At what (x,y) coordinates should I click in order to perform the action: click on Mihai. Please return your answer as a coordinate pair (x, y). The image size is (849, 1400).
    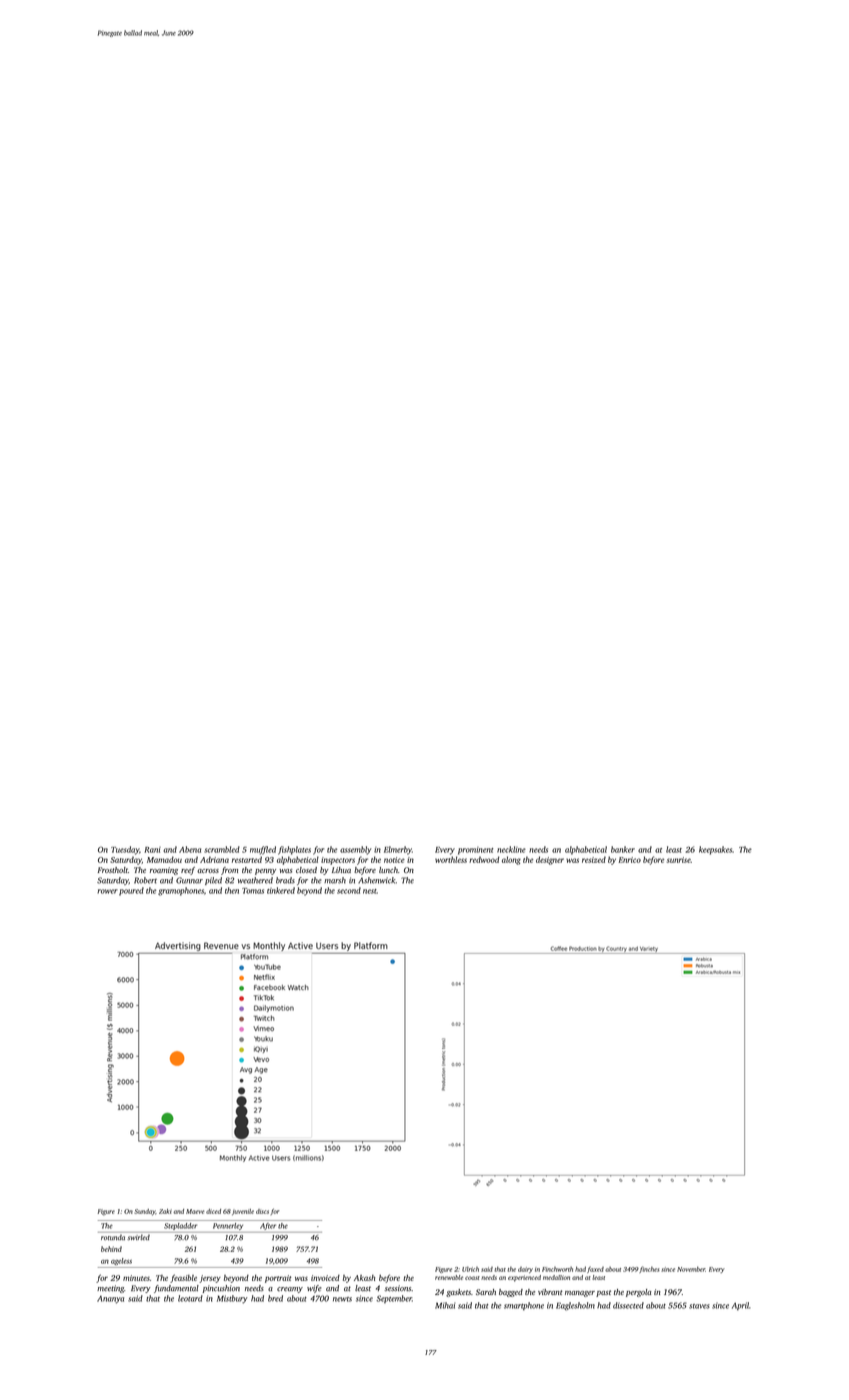
    Looking at the image, I should click on (445, 1305).
